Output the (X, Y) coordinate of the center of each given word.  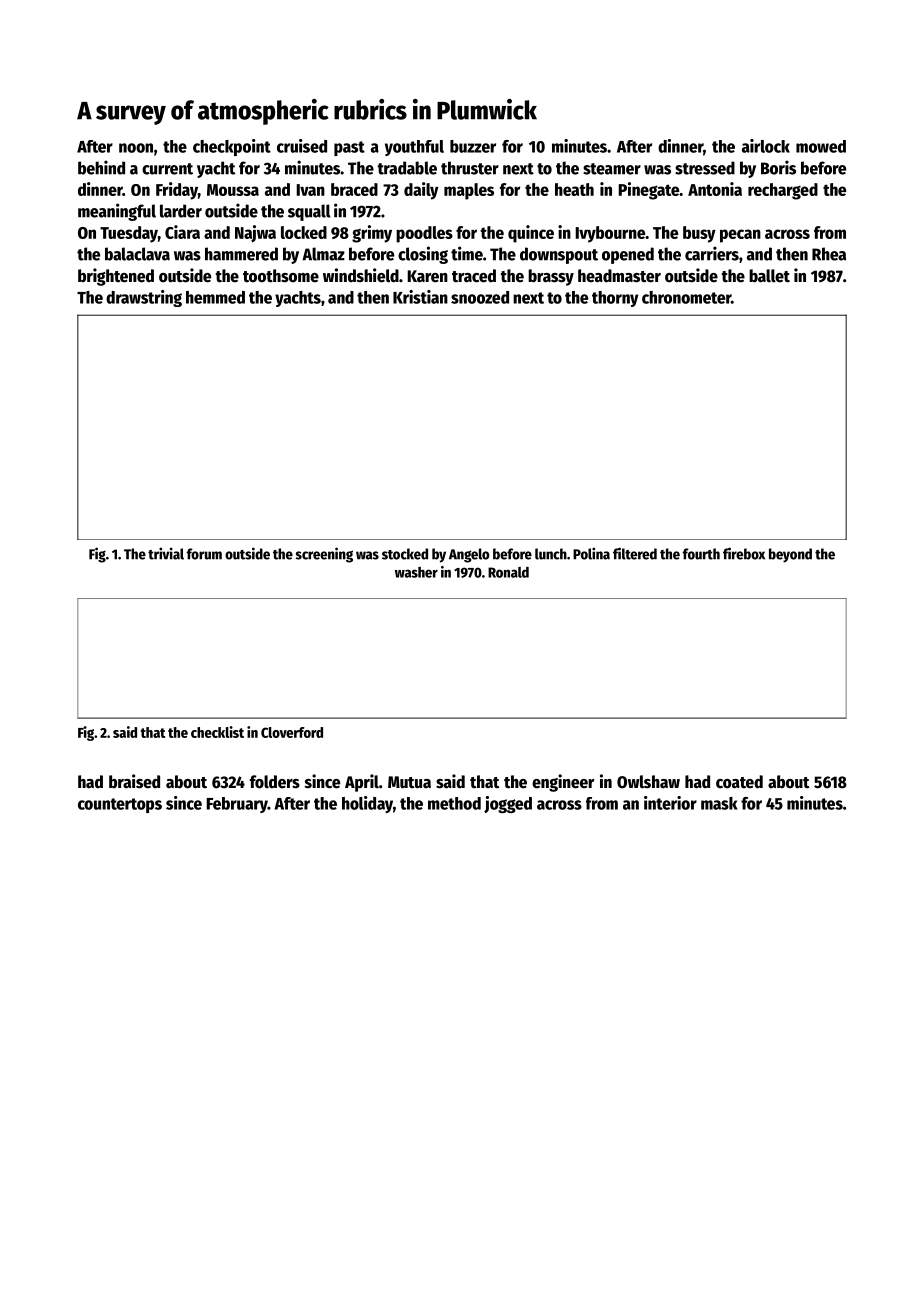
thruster (470, 168)
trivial (166, 553)
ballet (769, 276)
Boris (778, 167)
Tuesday (129, 234)
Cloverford (292, 732)
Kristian (420, 297)
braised (134, 781)
